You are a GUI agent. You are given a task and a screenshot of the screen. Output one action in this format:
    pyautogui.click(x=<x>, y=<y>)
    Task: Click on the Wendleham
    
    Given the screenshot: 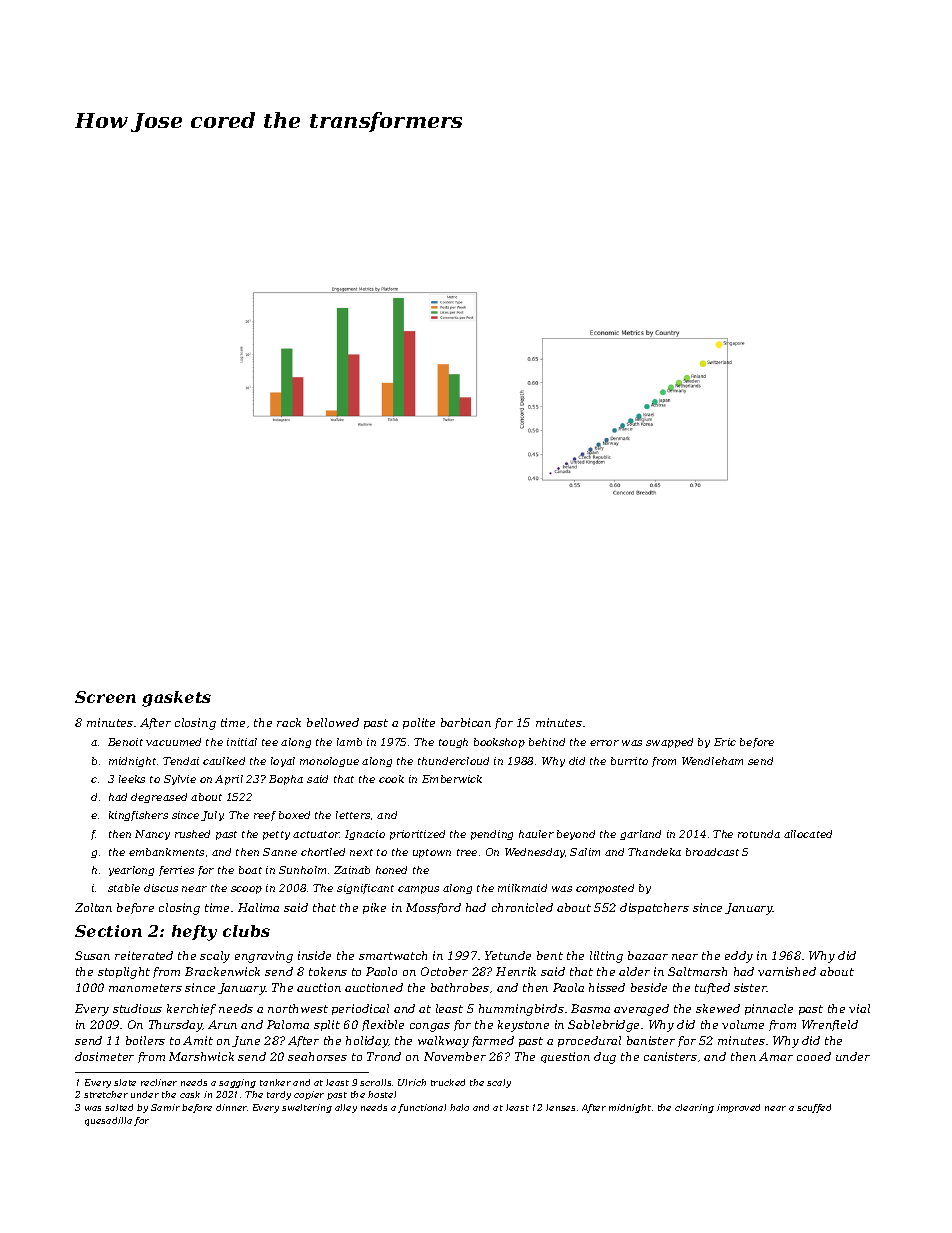 What is the action you would take?
    pyautogui.click(x=712, y=761)
